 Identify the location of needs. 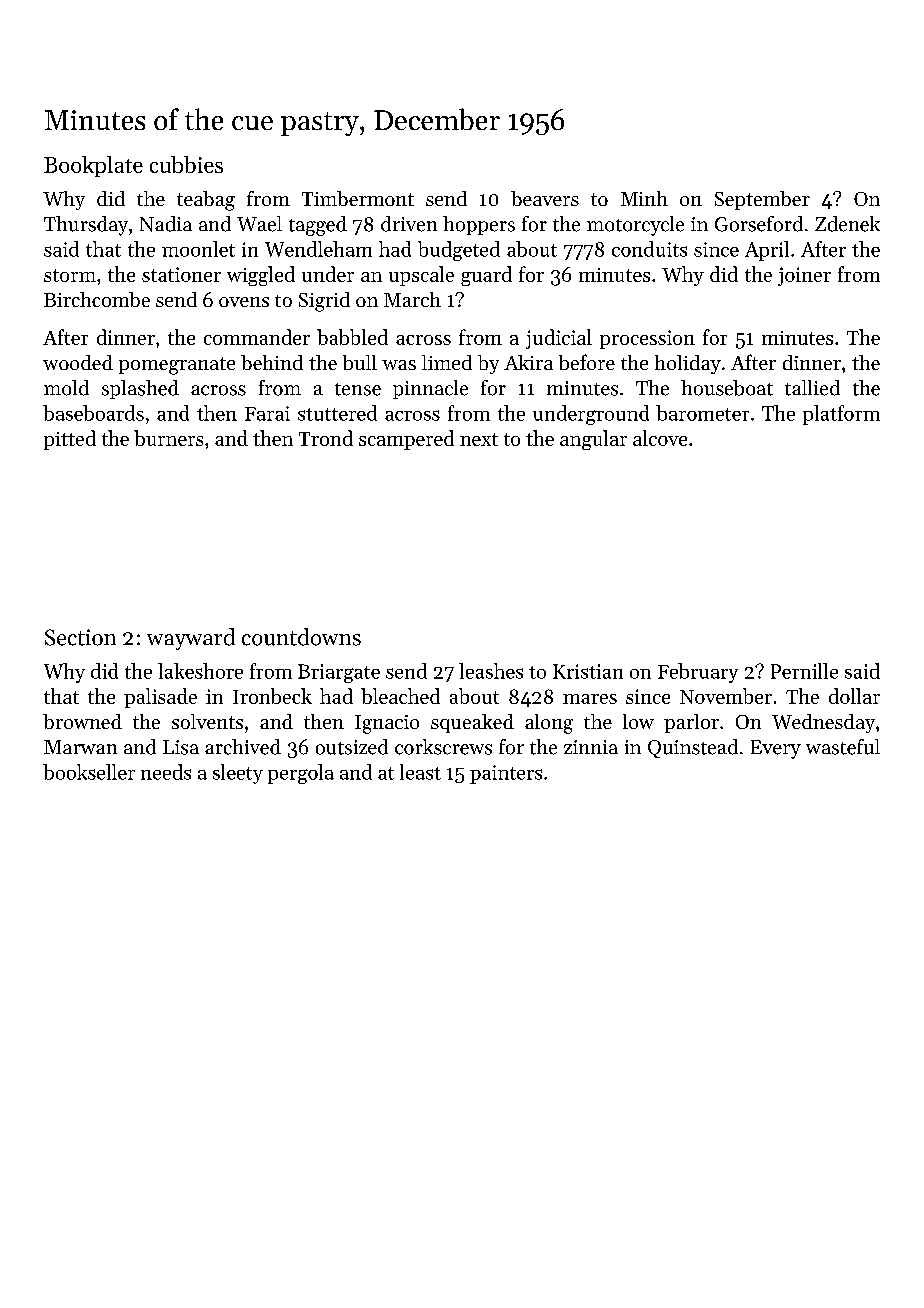
(166, 772).
